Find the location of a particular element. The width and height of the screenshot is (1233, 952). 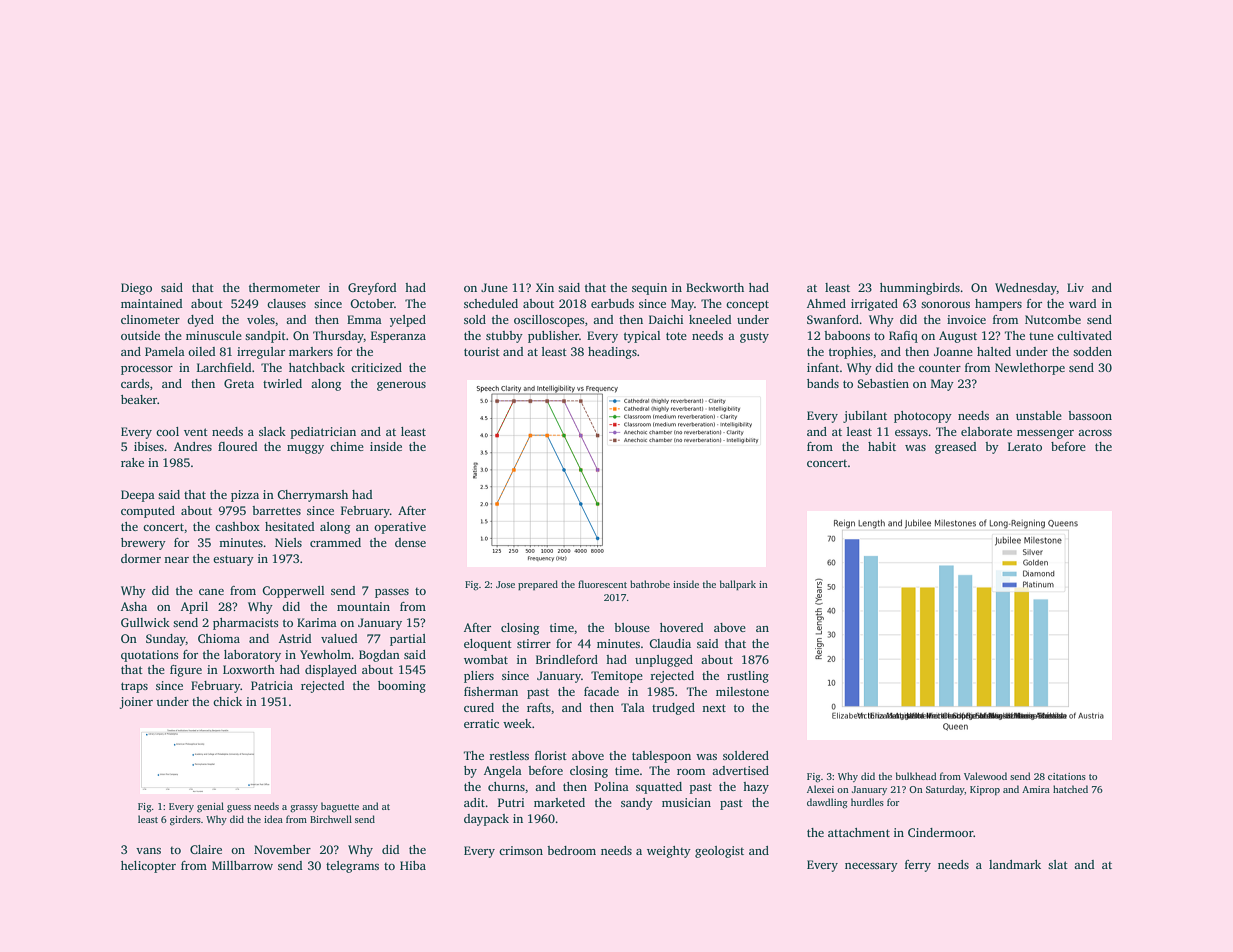

rake is located at coordinates (132, 462).
